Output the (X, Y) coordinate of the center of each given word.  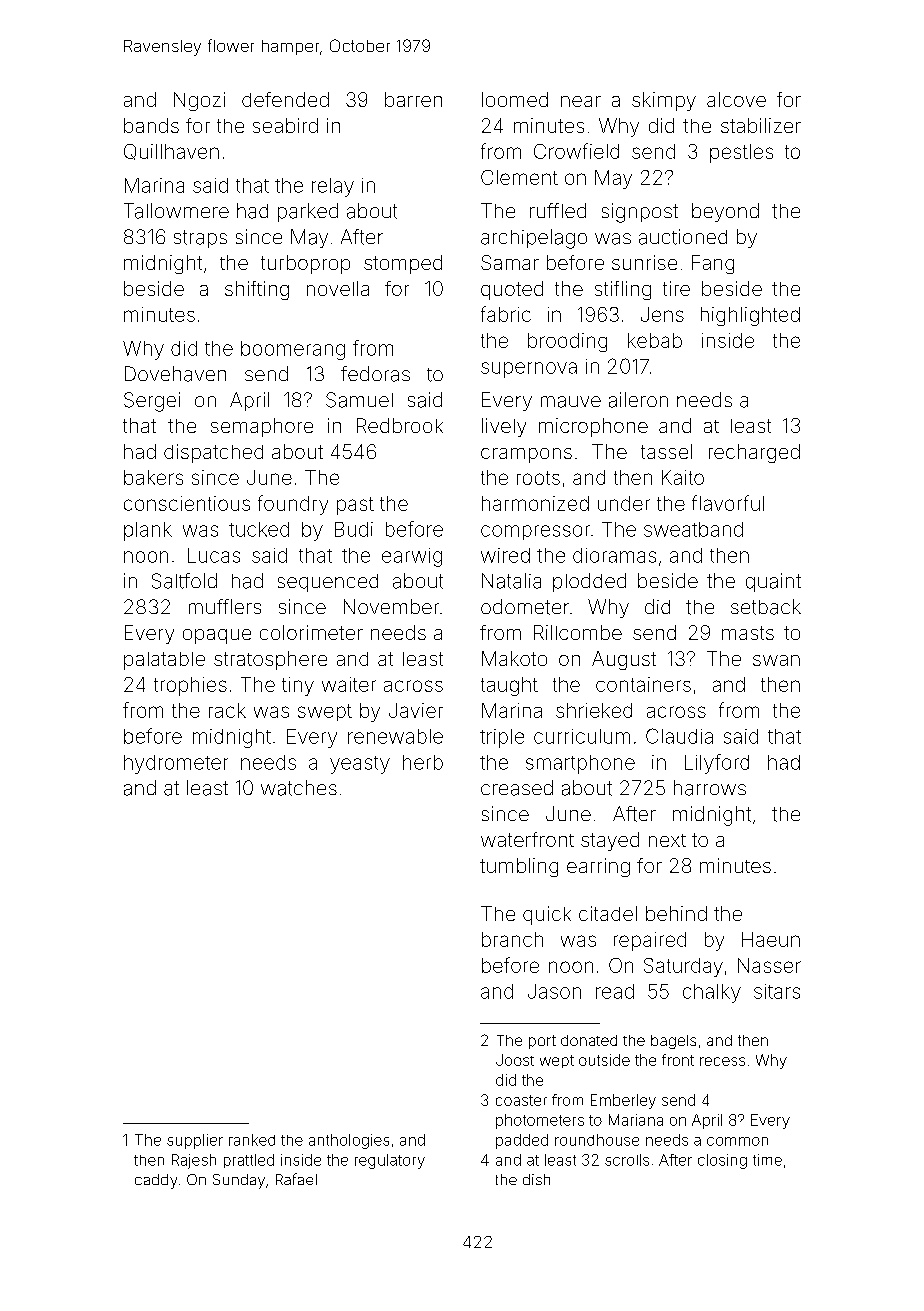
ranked (252, 1140)
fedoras (375, 374)
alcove (736, 99)
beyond (725, 212)
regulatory (390, 1161)
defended (285, 99)
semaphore (262, 427)
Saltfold (184, 581)
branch (512, 939)
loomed (515, 99)
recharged (754, 453)
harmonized (535, 503)
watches (299, 788)
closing (722, 1161)
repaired (650, 941)
